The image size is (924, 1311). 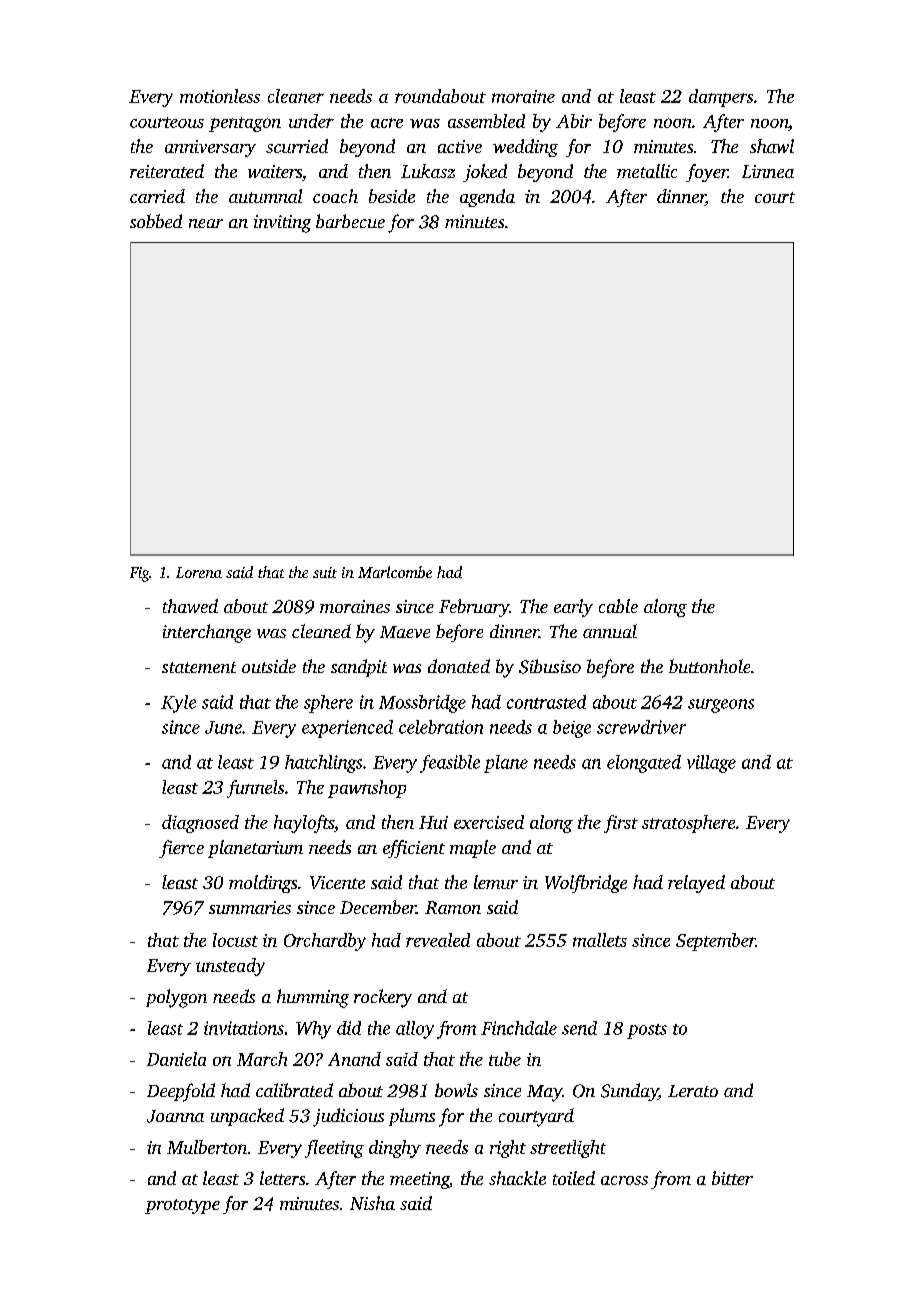 I want to click on Lorena, so click(x=199, y=572).
